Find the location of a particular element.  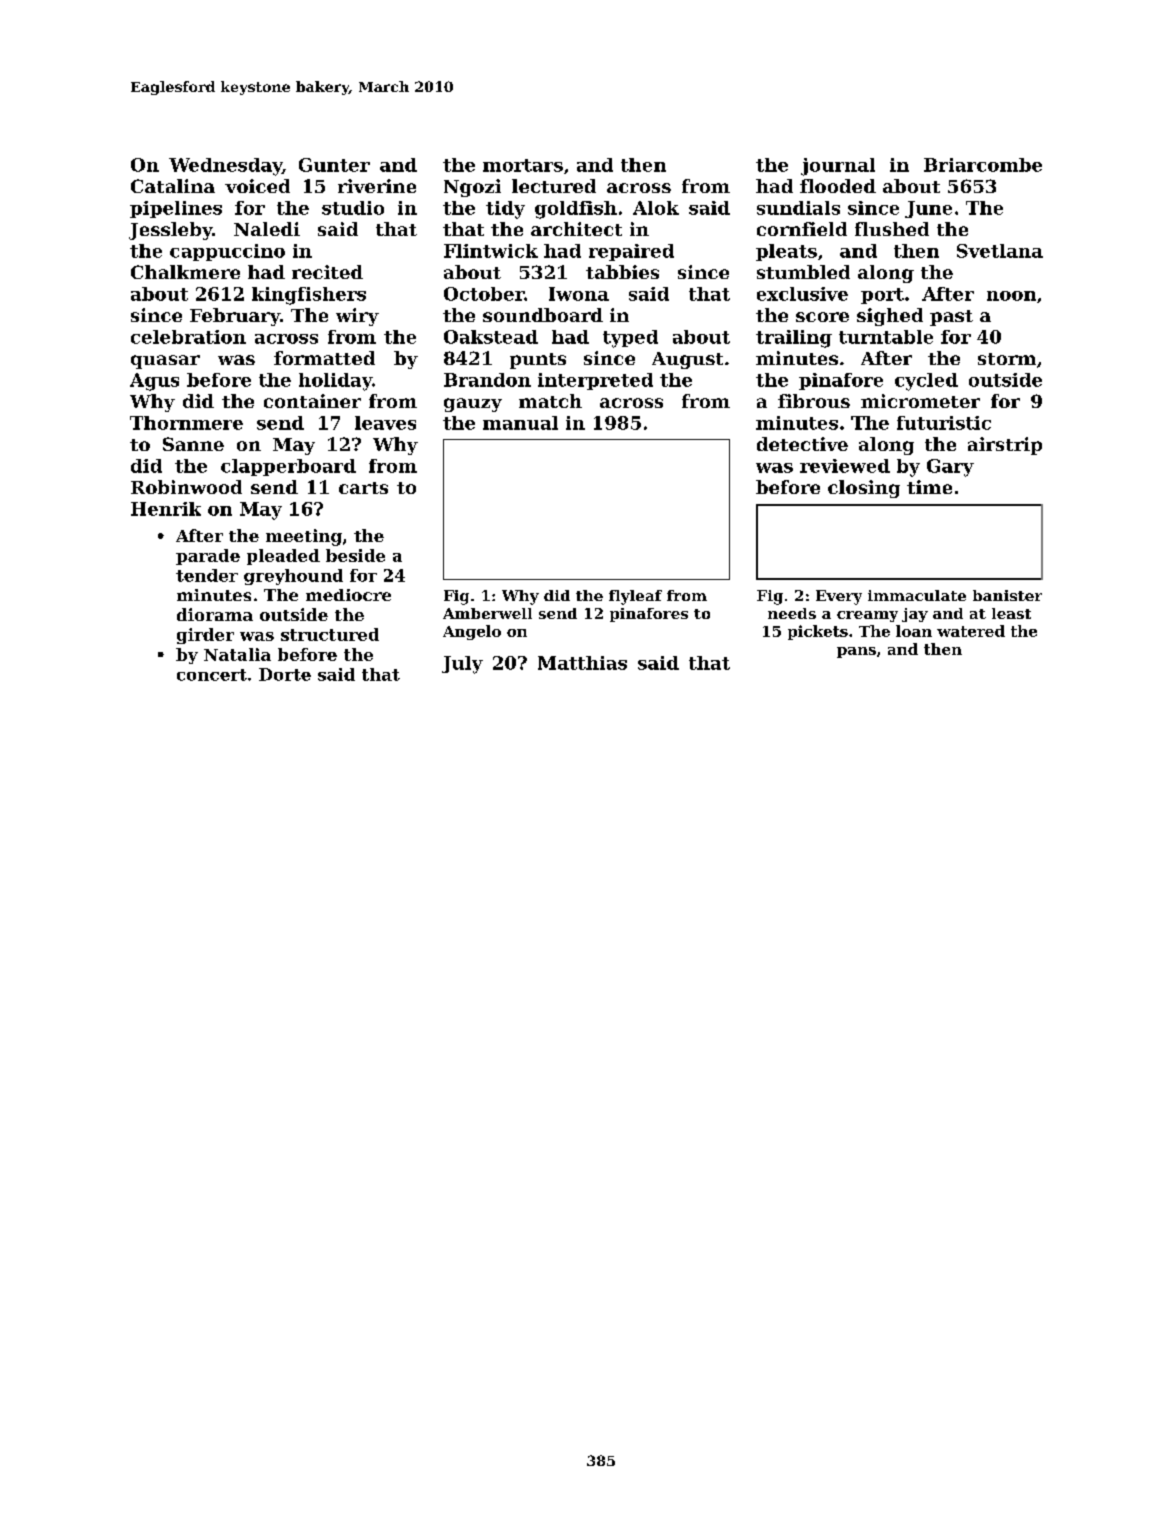

Chalkmere is located at coordinates (185, 272).
